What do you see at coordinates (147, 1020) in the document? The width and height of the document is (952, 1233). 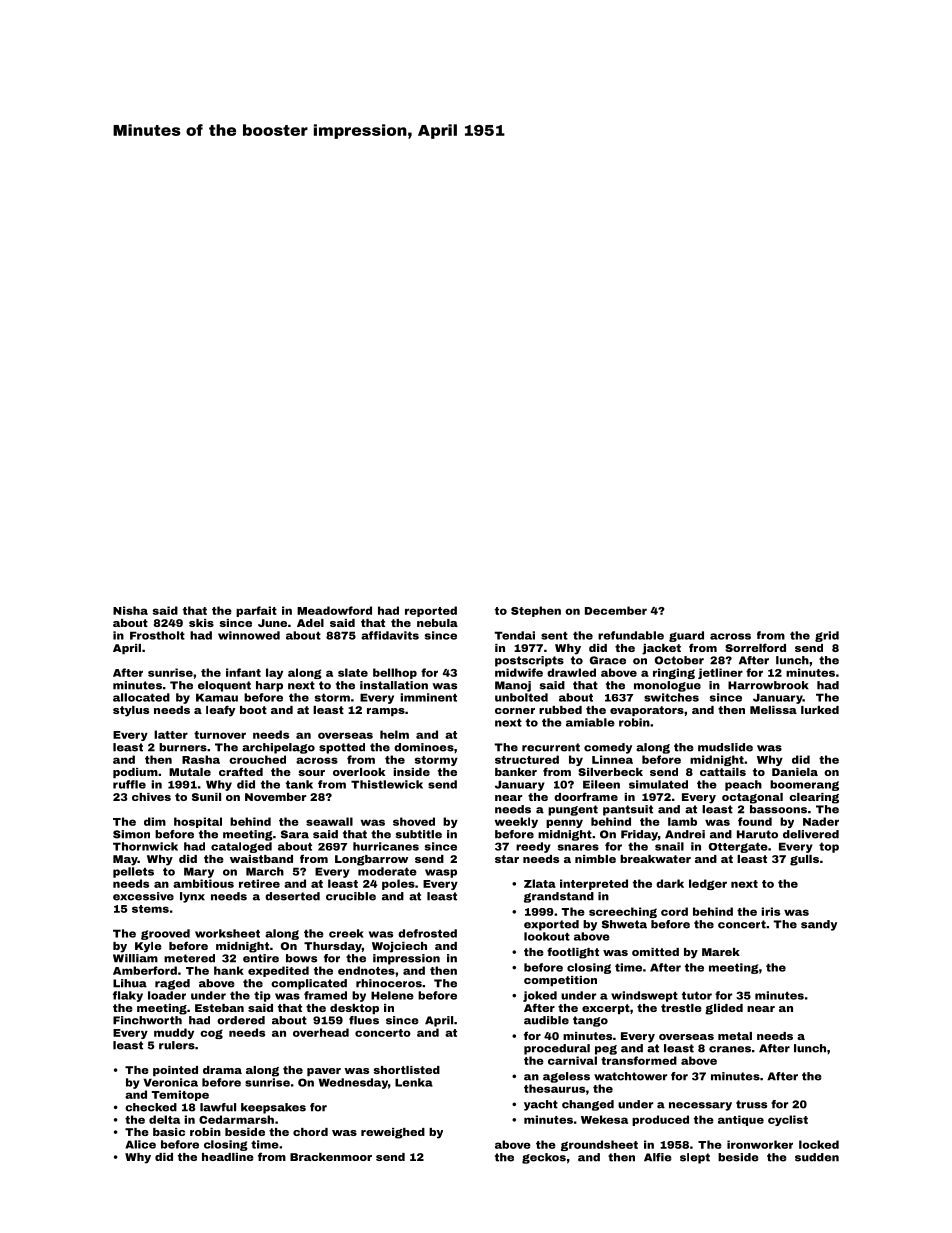 I see `Finchworth` at bounding box center [147, 1020].
